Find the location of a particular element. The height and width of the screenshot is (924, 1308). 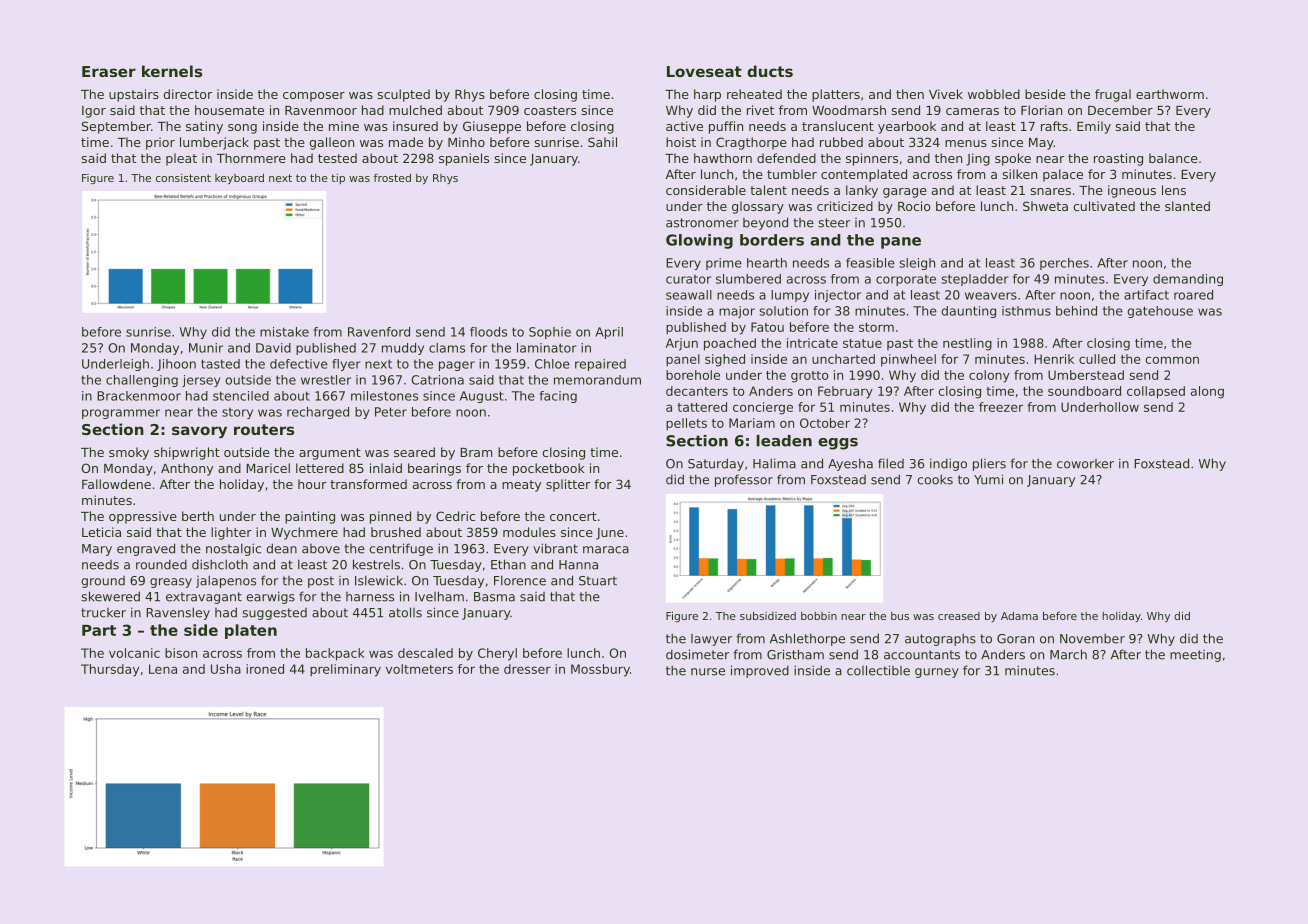

Adama is located at coordinates (1019, 616).
